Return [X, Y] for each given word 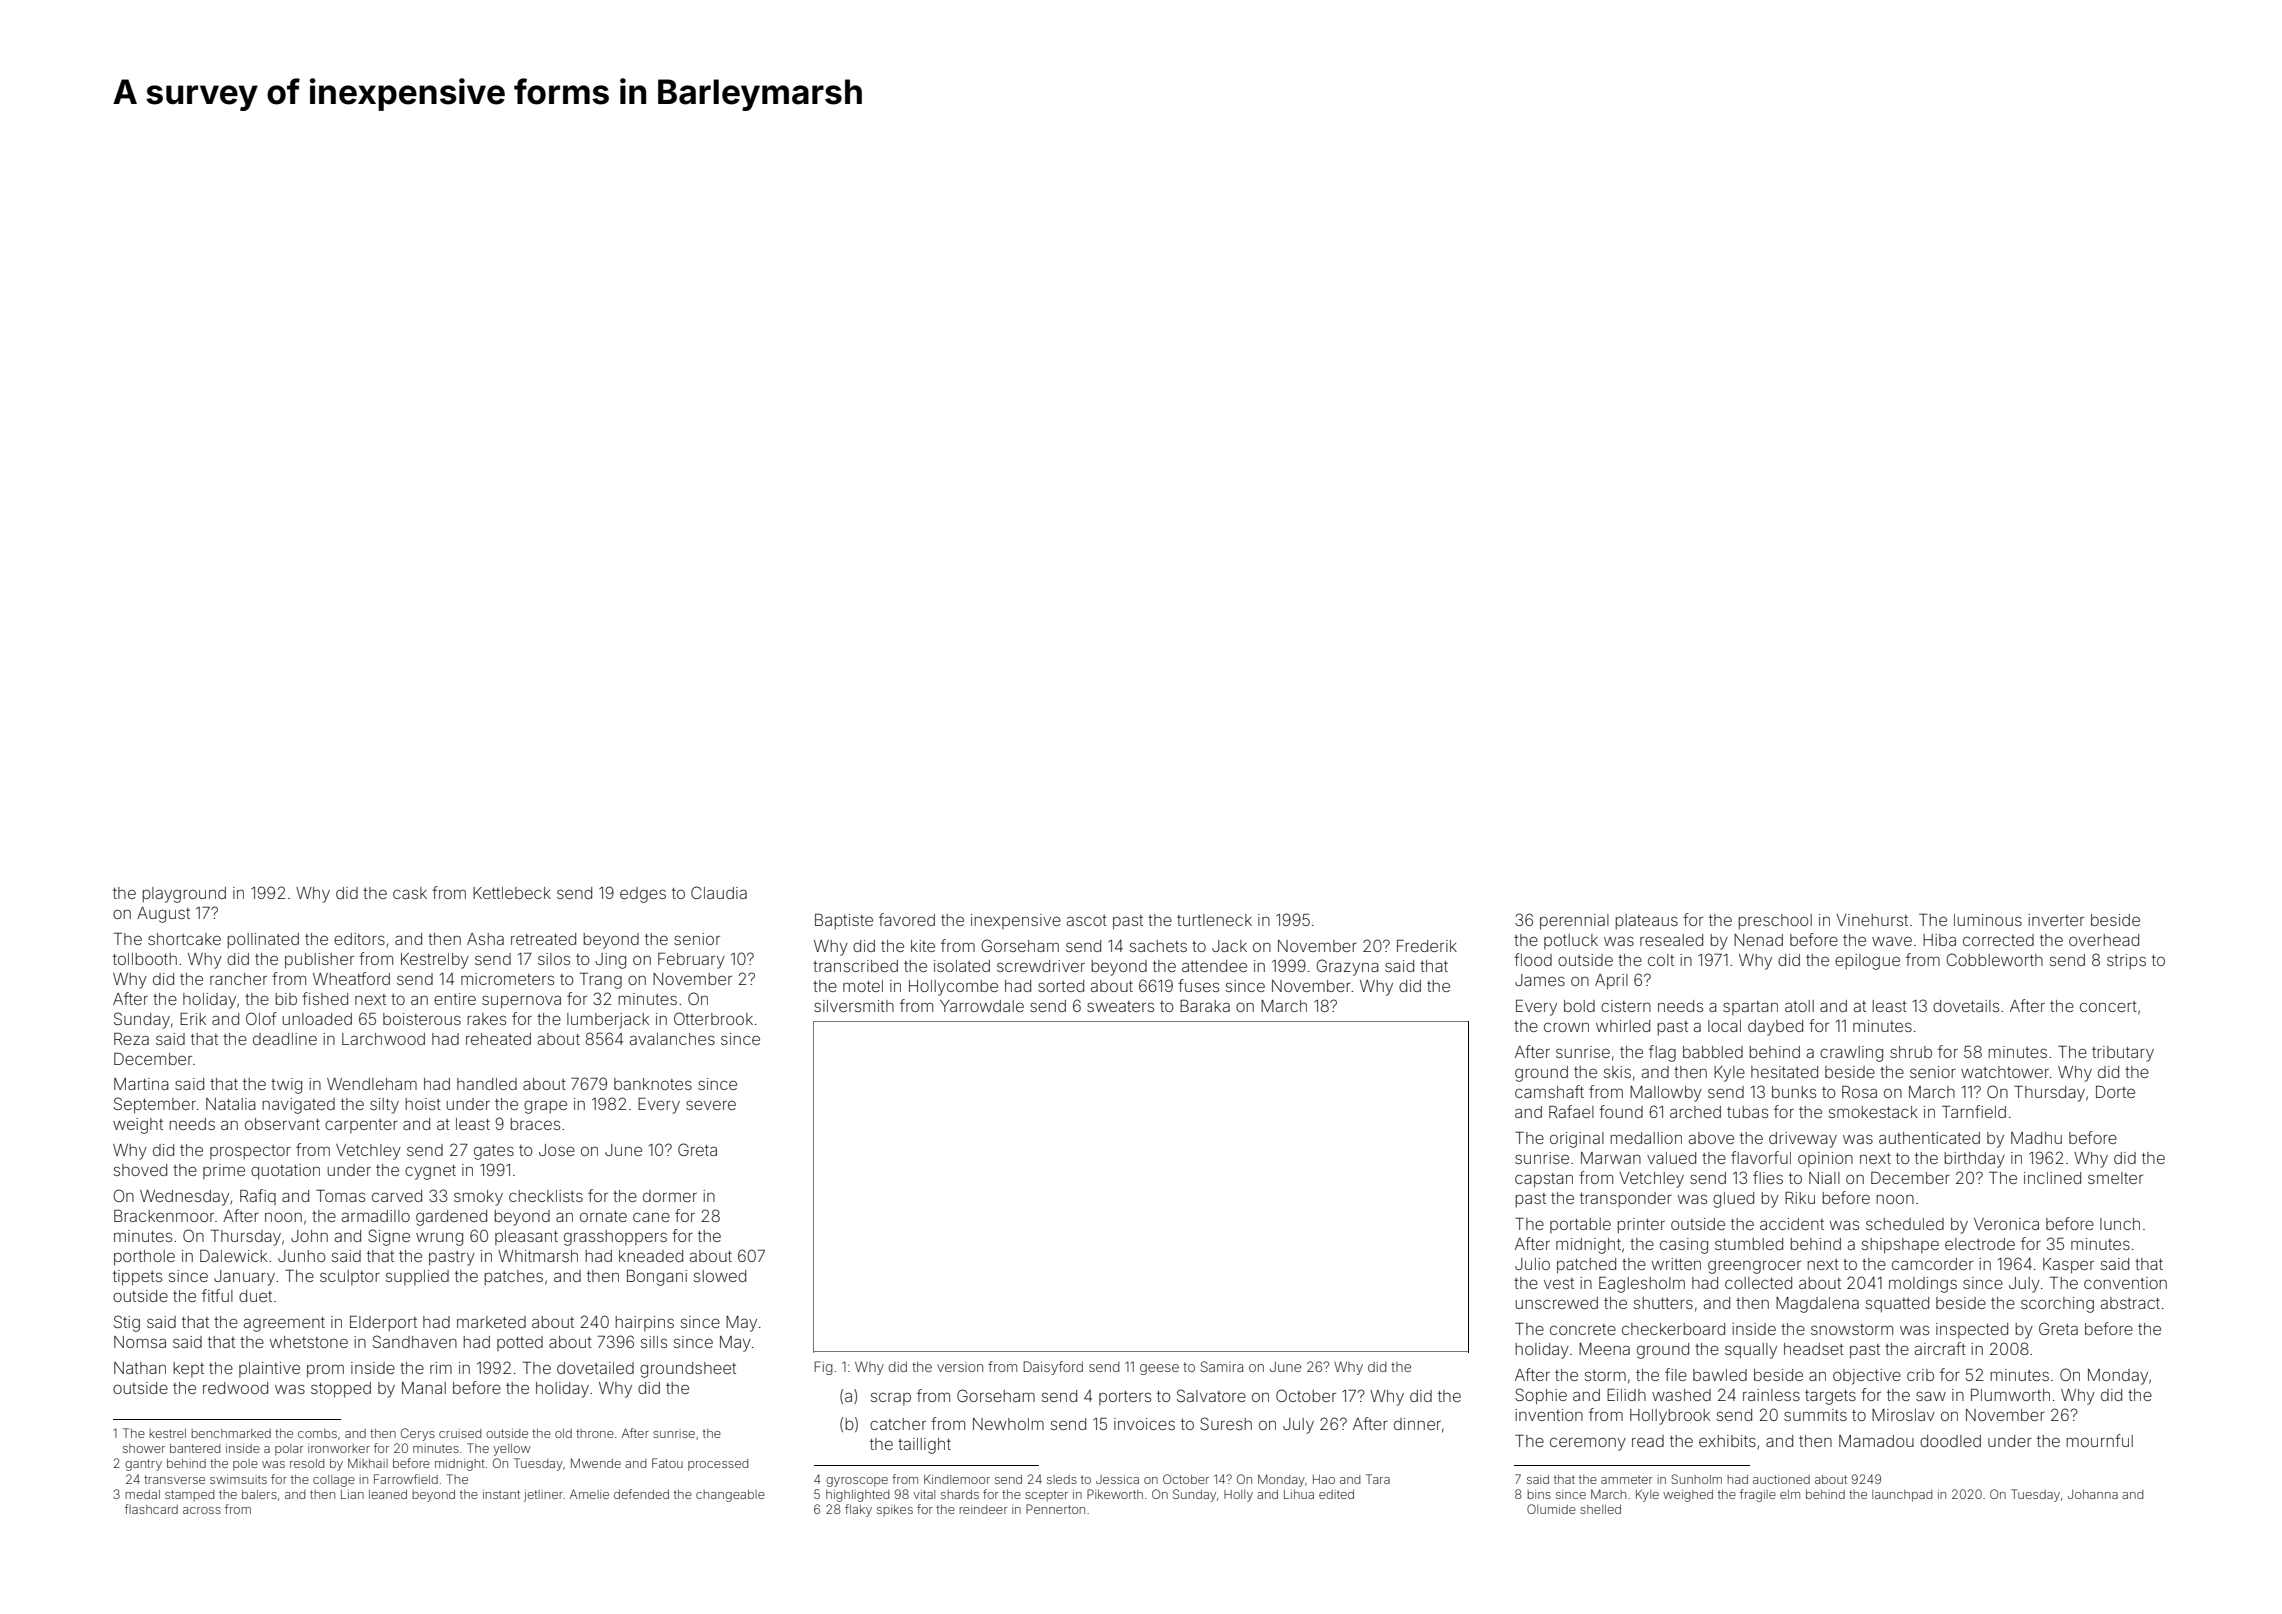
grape [545, 1107]
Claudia [719, 892]
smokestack [1873, 1112]
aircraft [1940, 1348]
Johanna [2093, 1494]
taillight [924, 1446]
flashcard [151, 1509]
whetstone [309, 1342]
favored [907, 919]
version [960, 1367]
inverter [2056, 920]
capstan [1544, 1180]
